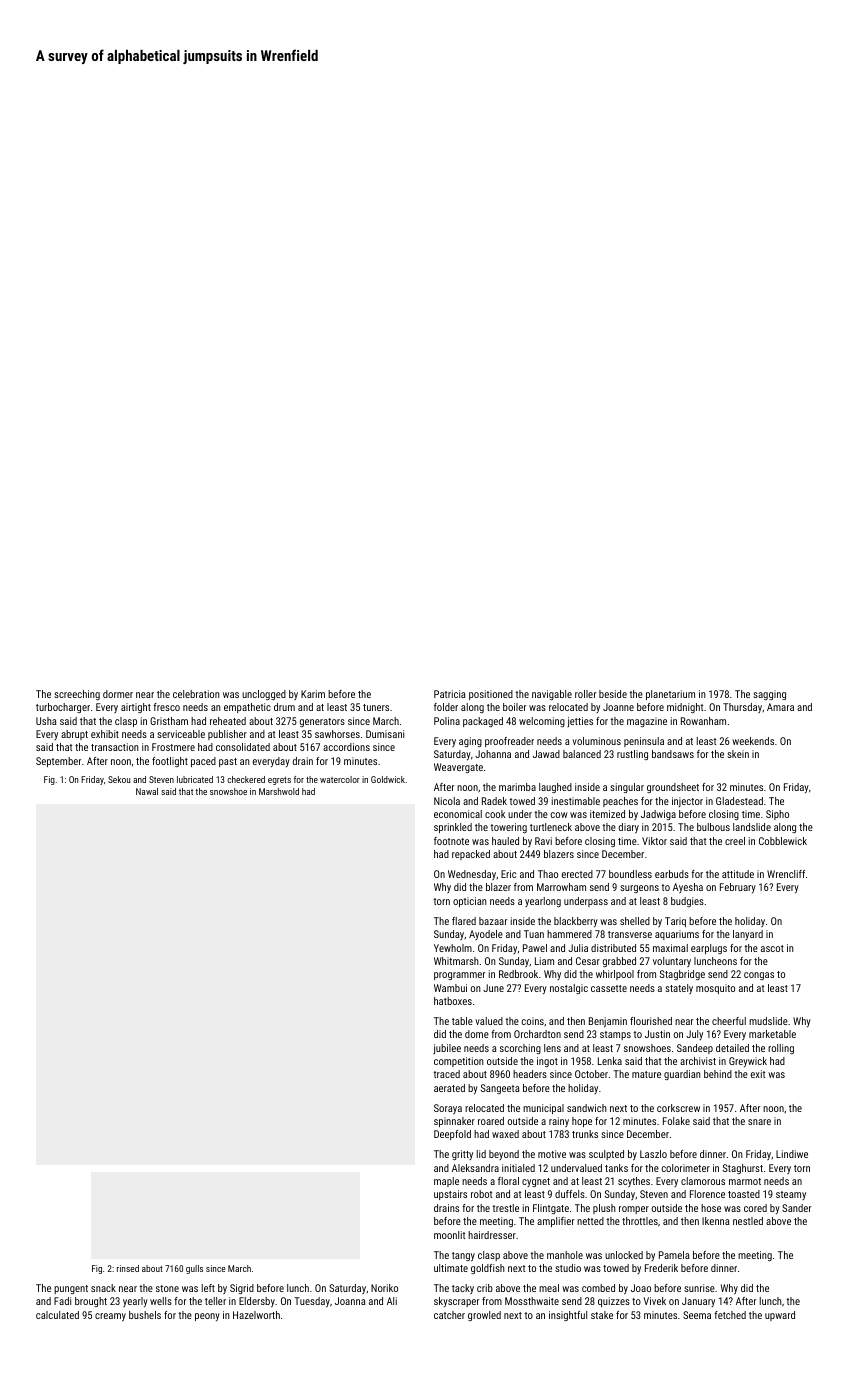 This screenshot has height=1400, width=849. Describe the element at coordinates (777, 815) in the screenshot. I see `Sipho` at that location.
